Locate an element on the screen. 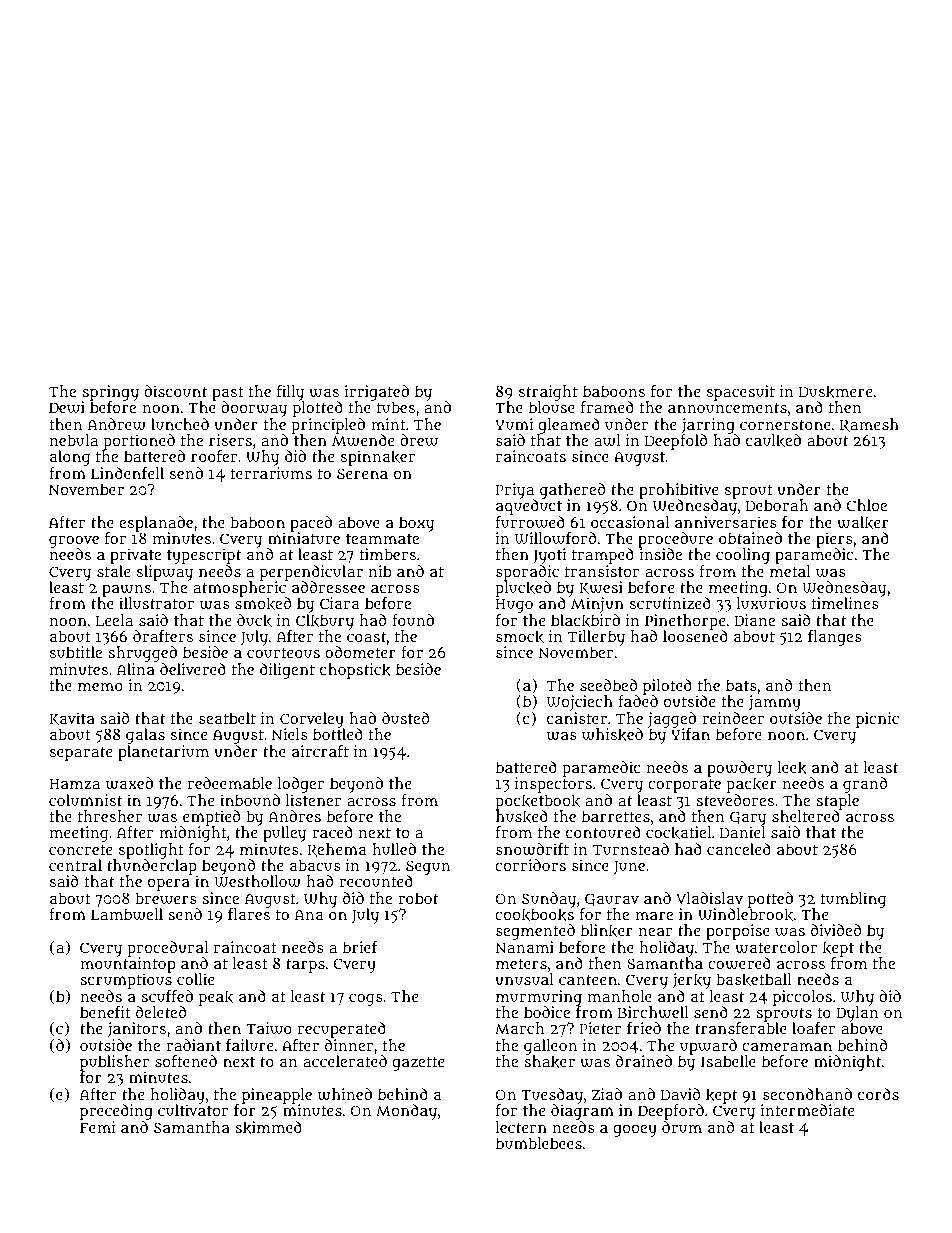 The image size is (952, 1233). esplanade is located at coordinates (156, 524).
